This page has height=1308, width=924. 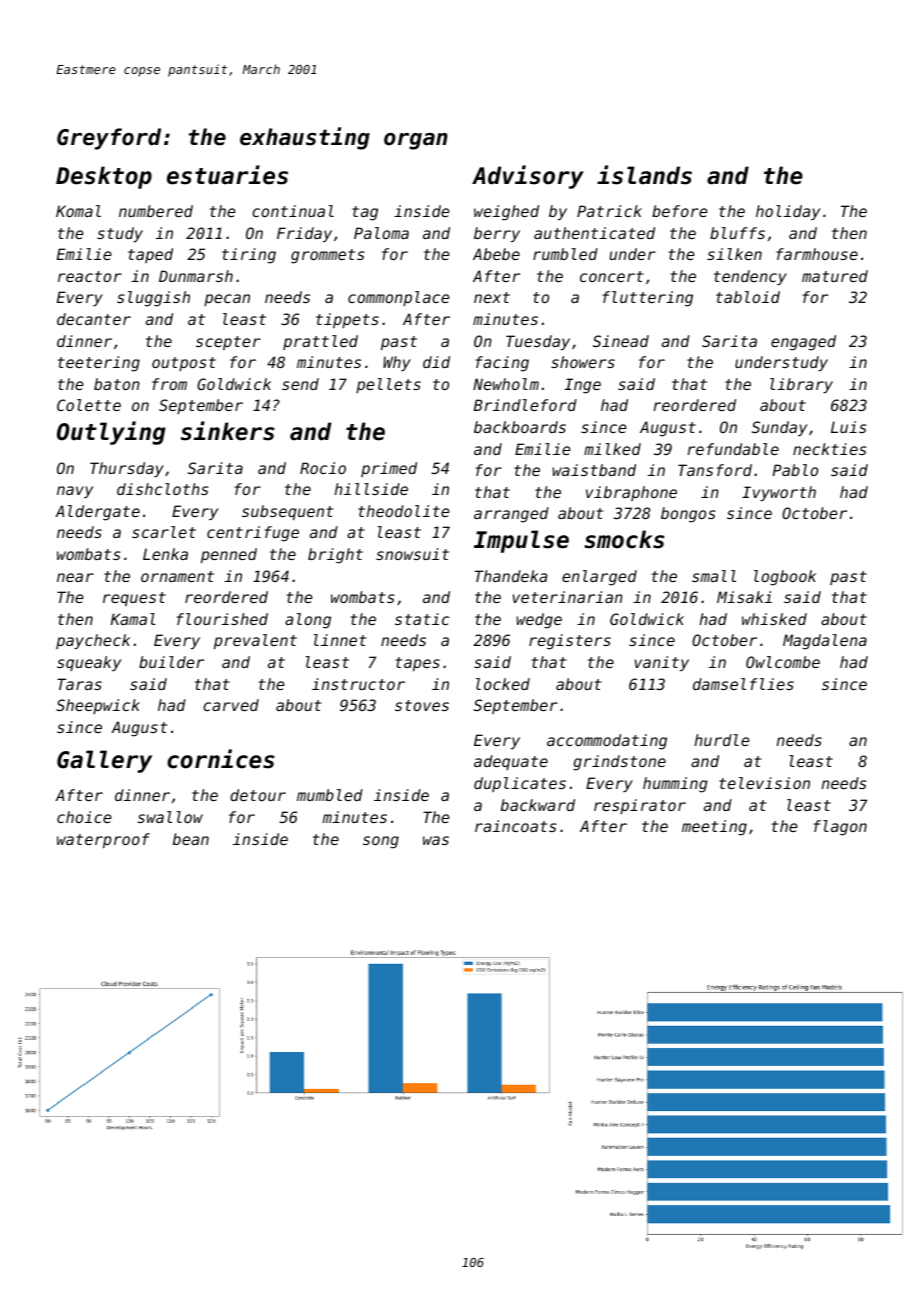 What do you see at coordinates (93, 641) in the page?
I see `paycheck` at bounding box center [93, 641].
